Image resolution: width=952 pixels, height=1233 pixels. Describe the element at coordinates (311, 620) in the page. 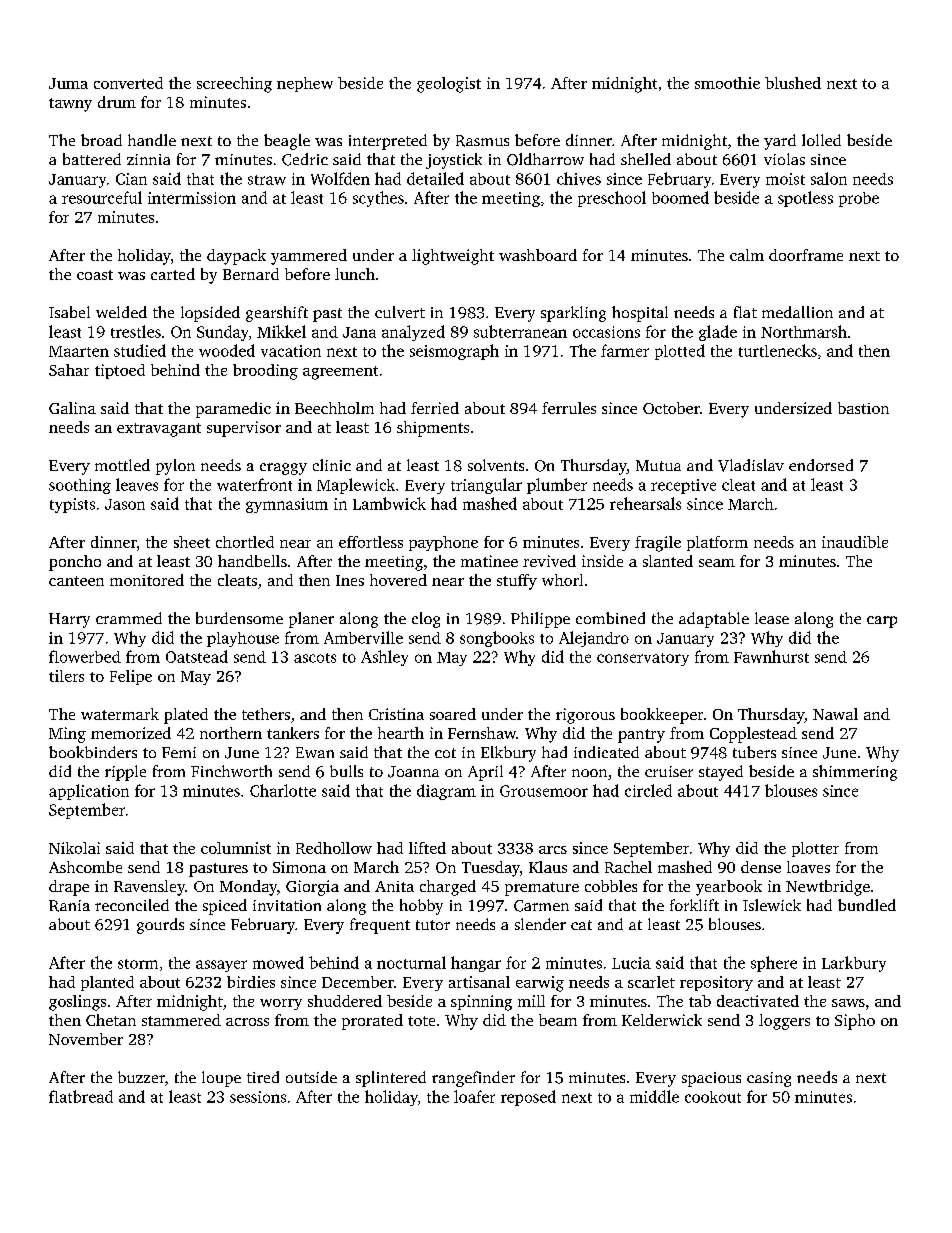

I see `planer` at that location.
